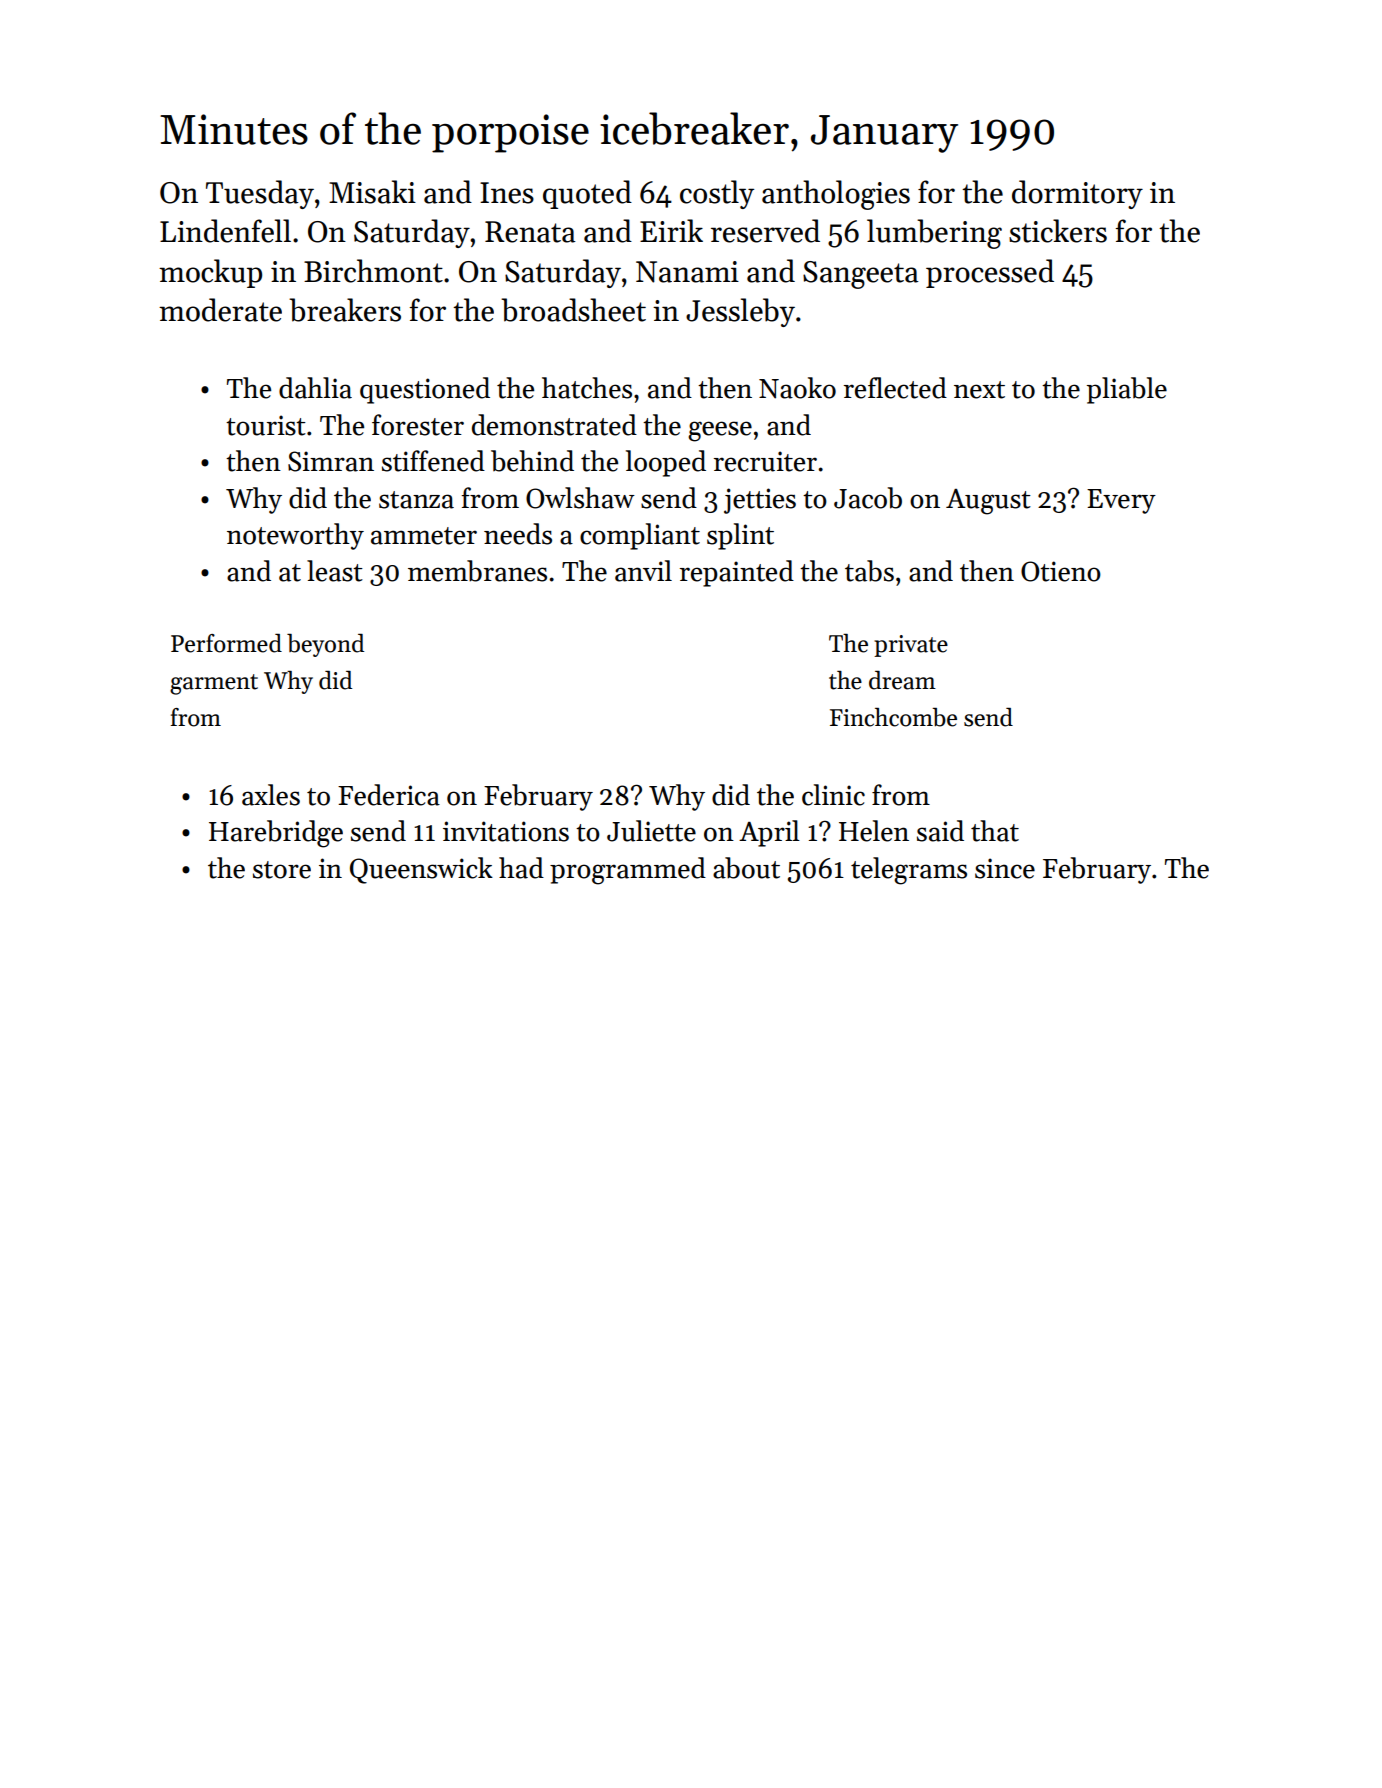  What do you see at coordinates (373, 271) in the document?
I see `Birchmont` at bounding box center [373, 271].
